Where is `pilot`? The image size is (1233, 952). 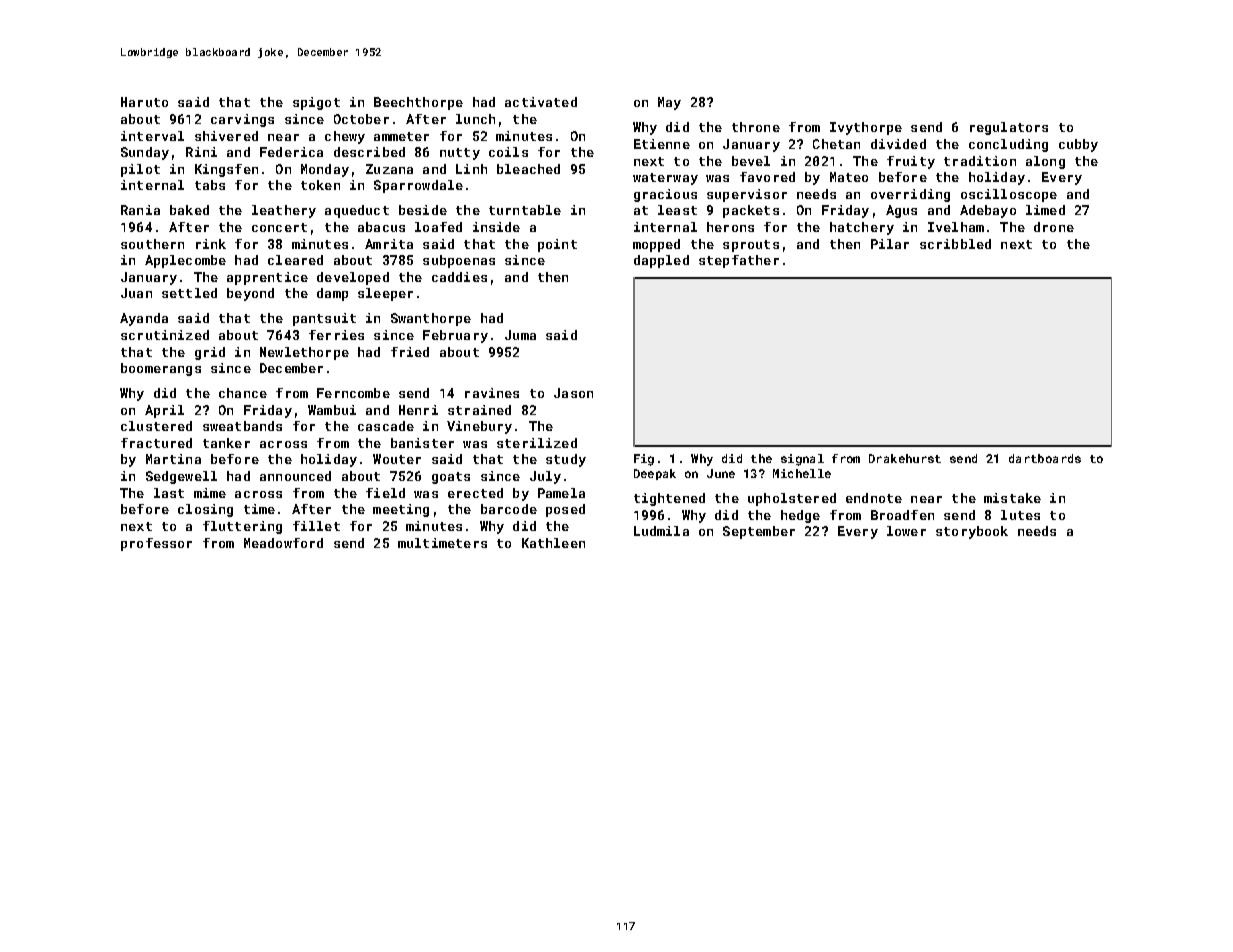 pilot is located at coordinates (140, 170).
